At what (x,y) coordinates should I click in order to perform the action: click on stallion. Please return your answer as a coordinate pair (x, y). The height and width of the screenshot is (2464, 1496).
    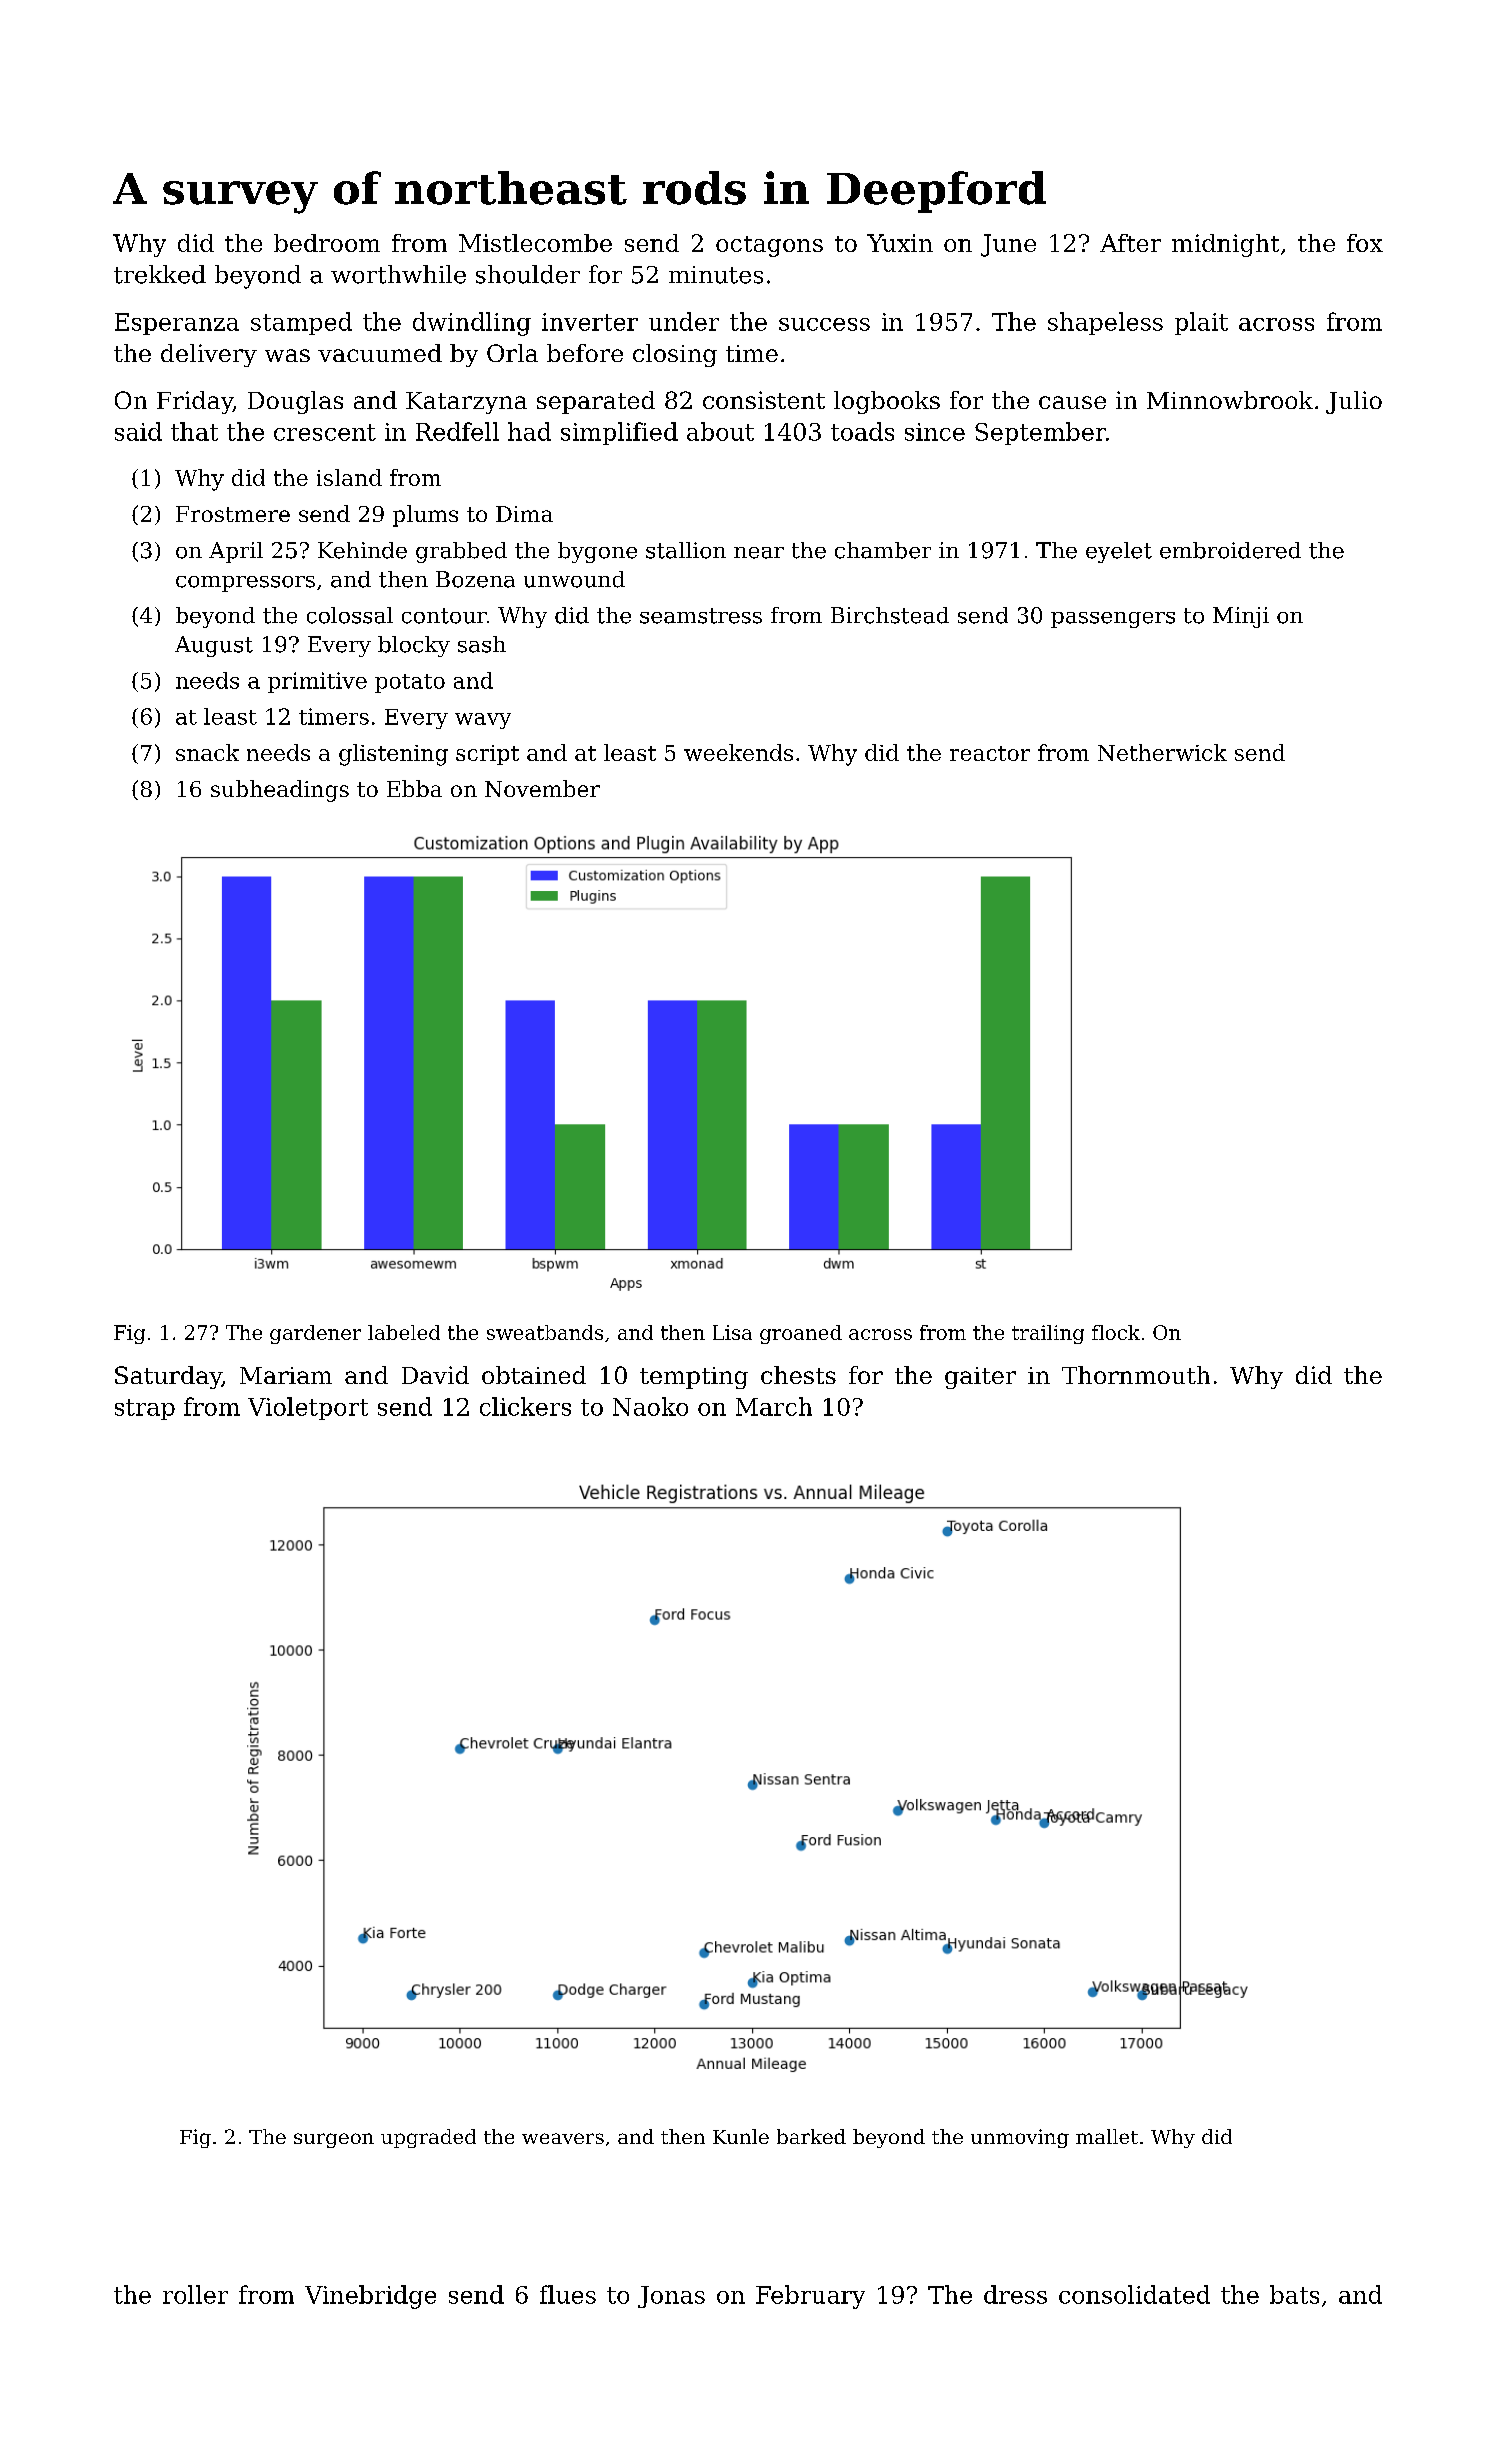
    Looking at the image, I should click on (686, 550).
